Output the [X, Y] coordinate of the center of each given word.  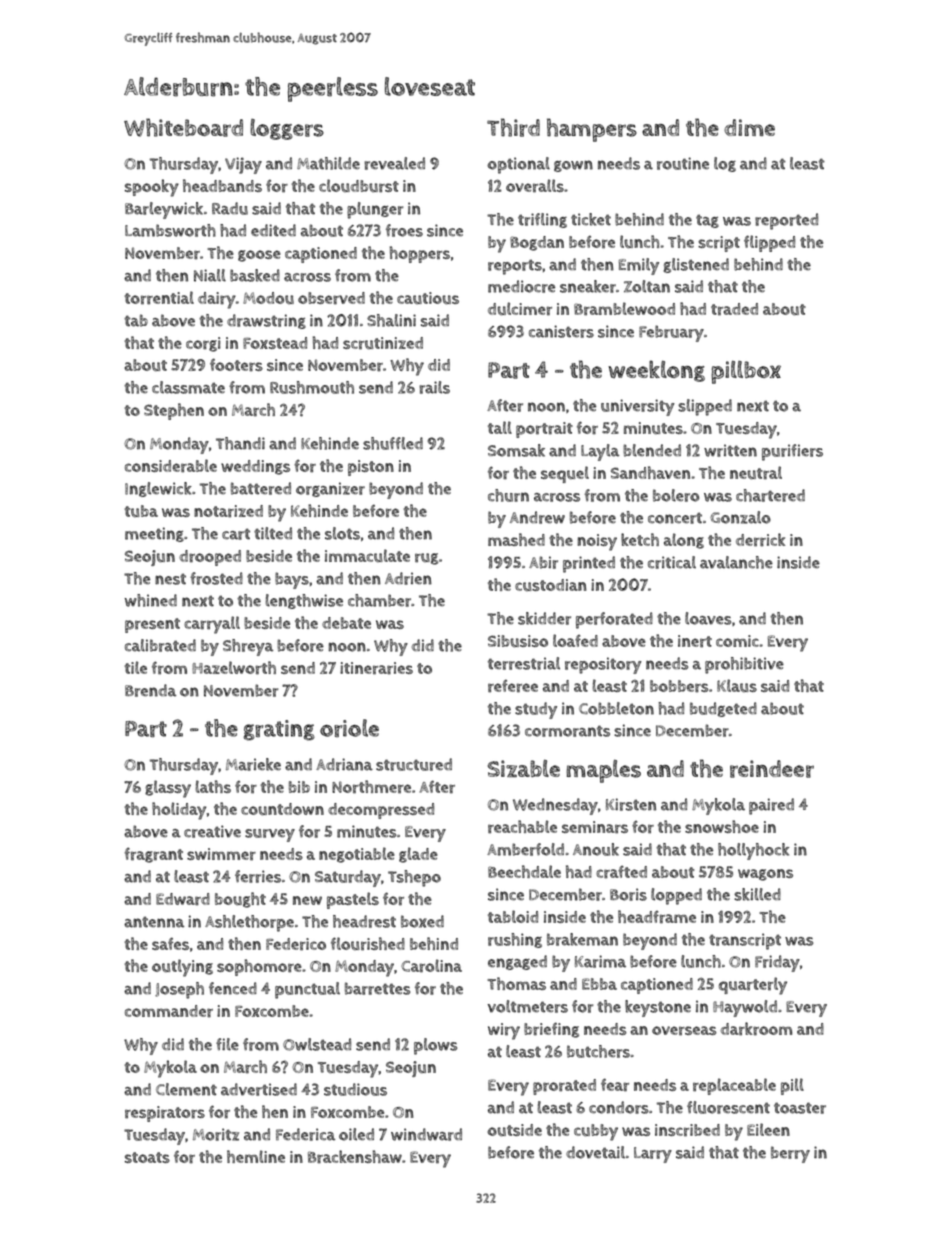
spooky [152, 188]
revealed [394, 163]
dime [749, 127]
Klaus [737, 685]
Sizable [524, 768]
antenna [154, 922]
